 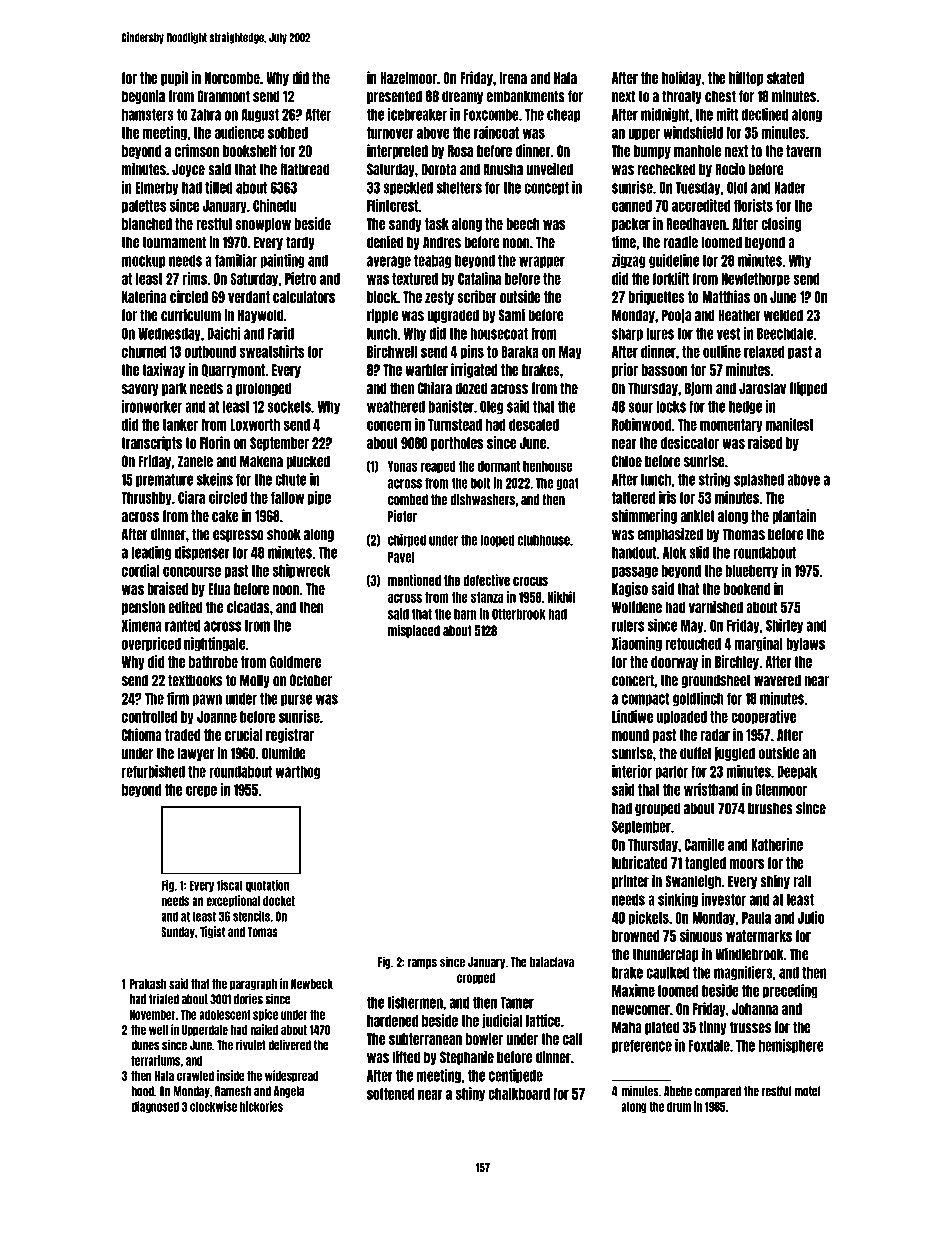 I want to click on Irena, so click(x=513, y=78).
